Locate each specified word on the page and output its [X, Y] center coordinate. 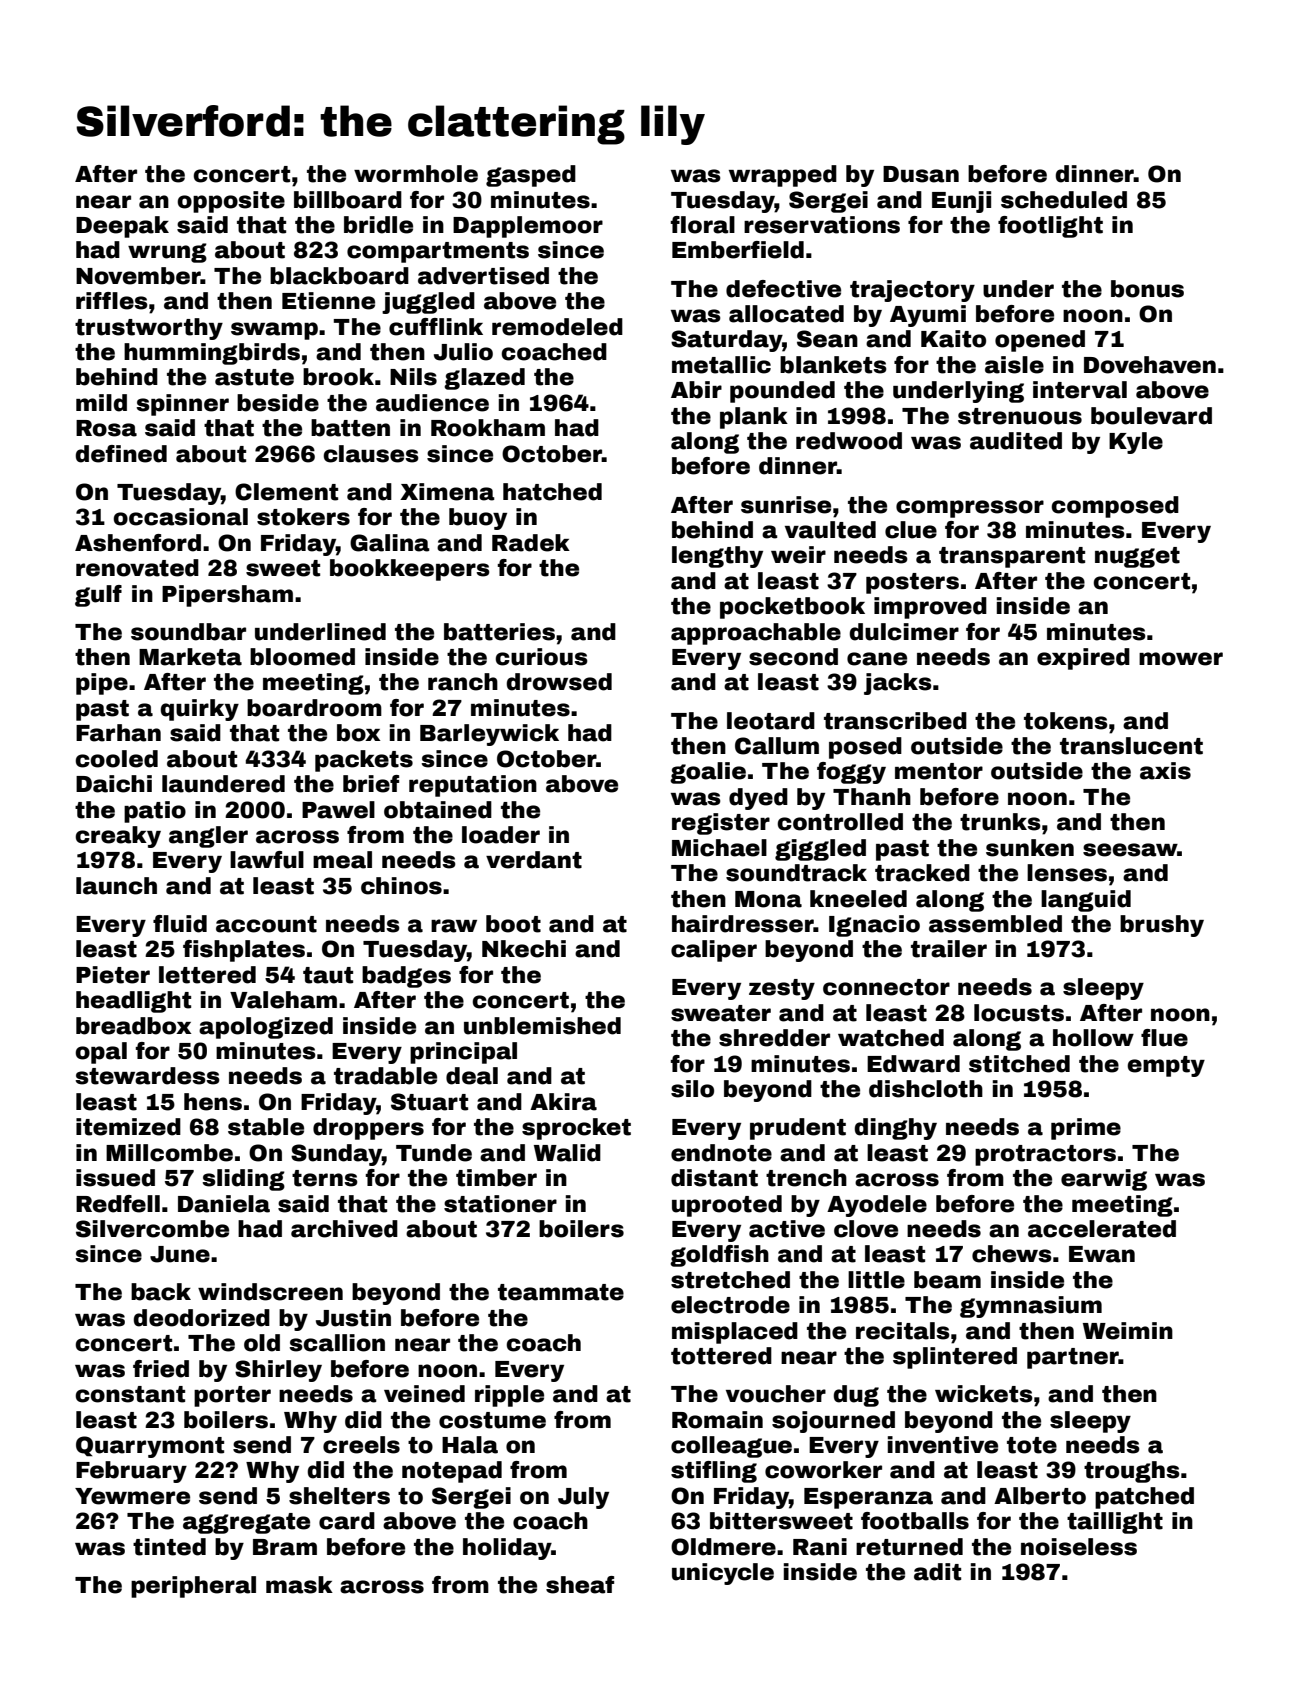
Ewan [1102, 1254]
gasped [531, 176]
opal [101, 1053]
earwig [1104, 1180]
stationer [500, 1204]
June [180, 1254]
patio [155, 812]
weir [798, 555]
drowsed [559, 682]
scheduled [1064, 200]
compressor [970, 509]
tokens [1066, 721]
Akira [563, 1102]
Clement [286, 492]
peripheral [193, 1587]
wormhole [416, 174]
